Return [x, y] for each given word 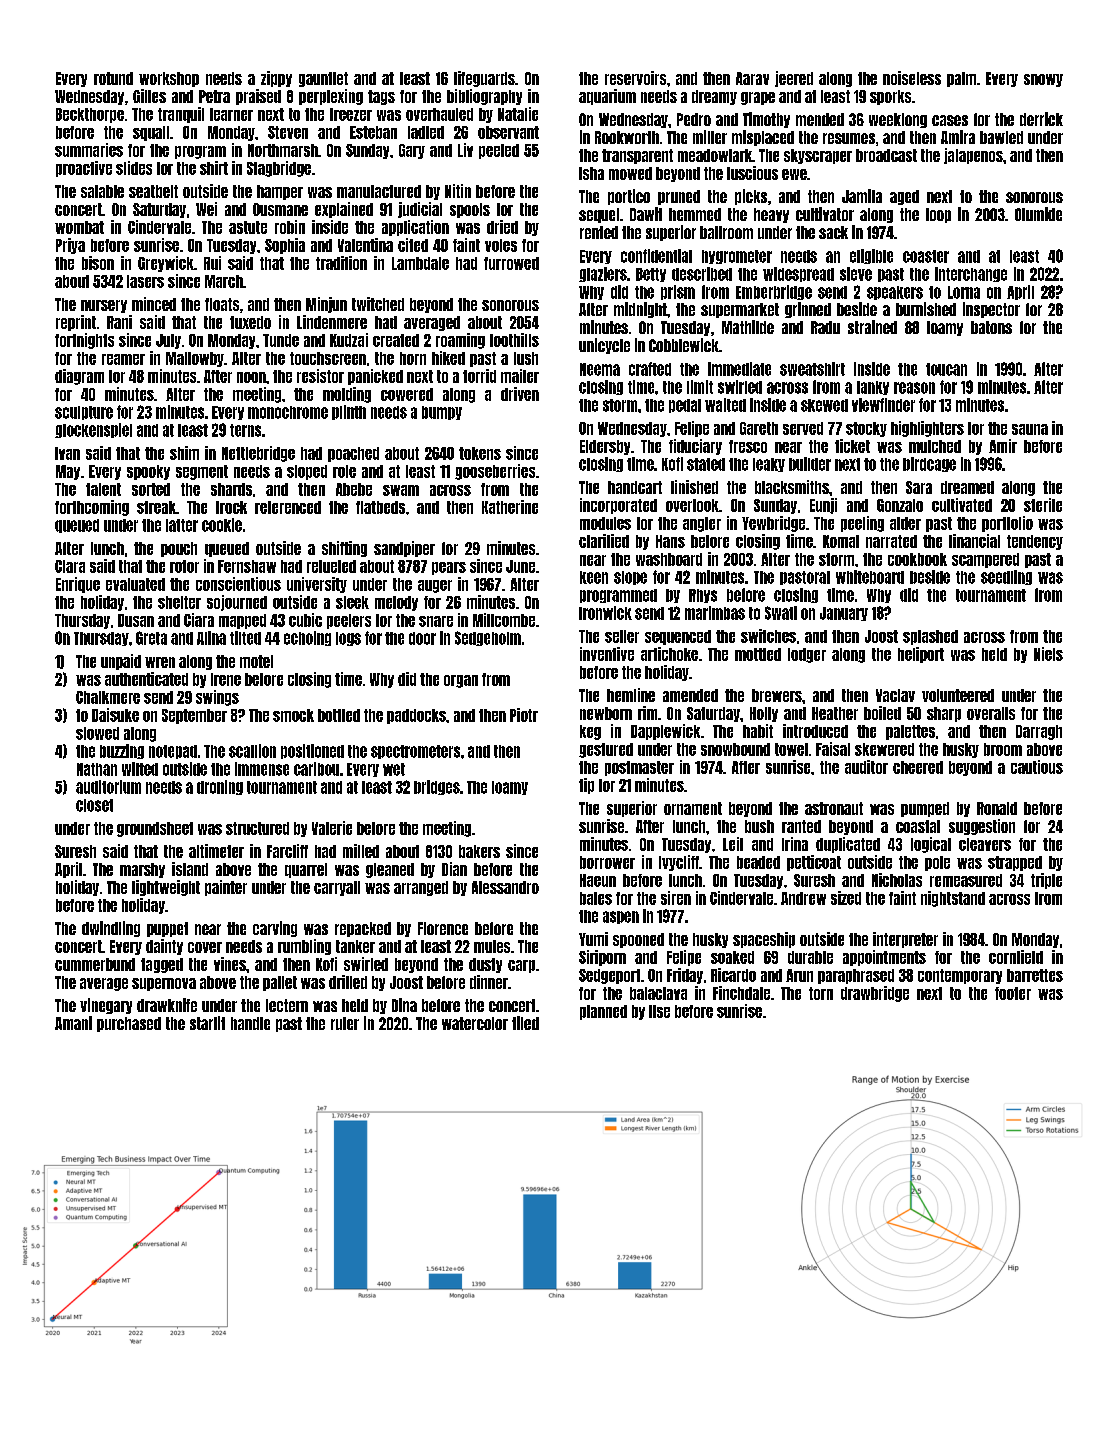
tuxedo [250, 322]
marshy [142, 870]
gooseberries [495, 472]
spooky [148, 472]
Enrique [78, 585]
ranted [801, 826]
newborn [606, 713]
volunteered [958, 695]
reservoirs [635, 78]
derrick [1041, 119]
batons [991, 327]
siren [676, 898]
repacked [363, 929]
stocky [866, 429]
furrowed [511, 263]
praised [258, 97]
